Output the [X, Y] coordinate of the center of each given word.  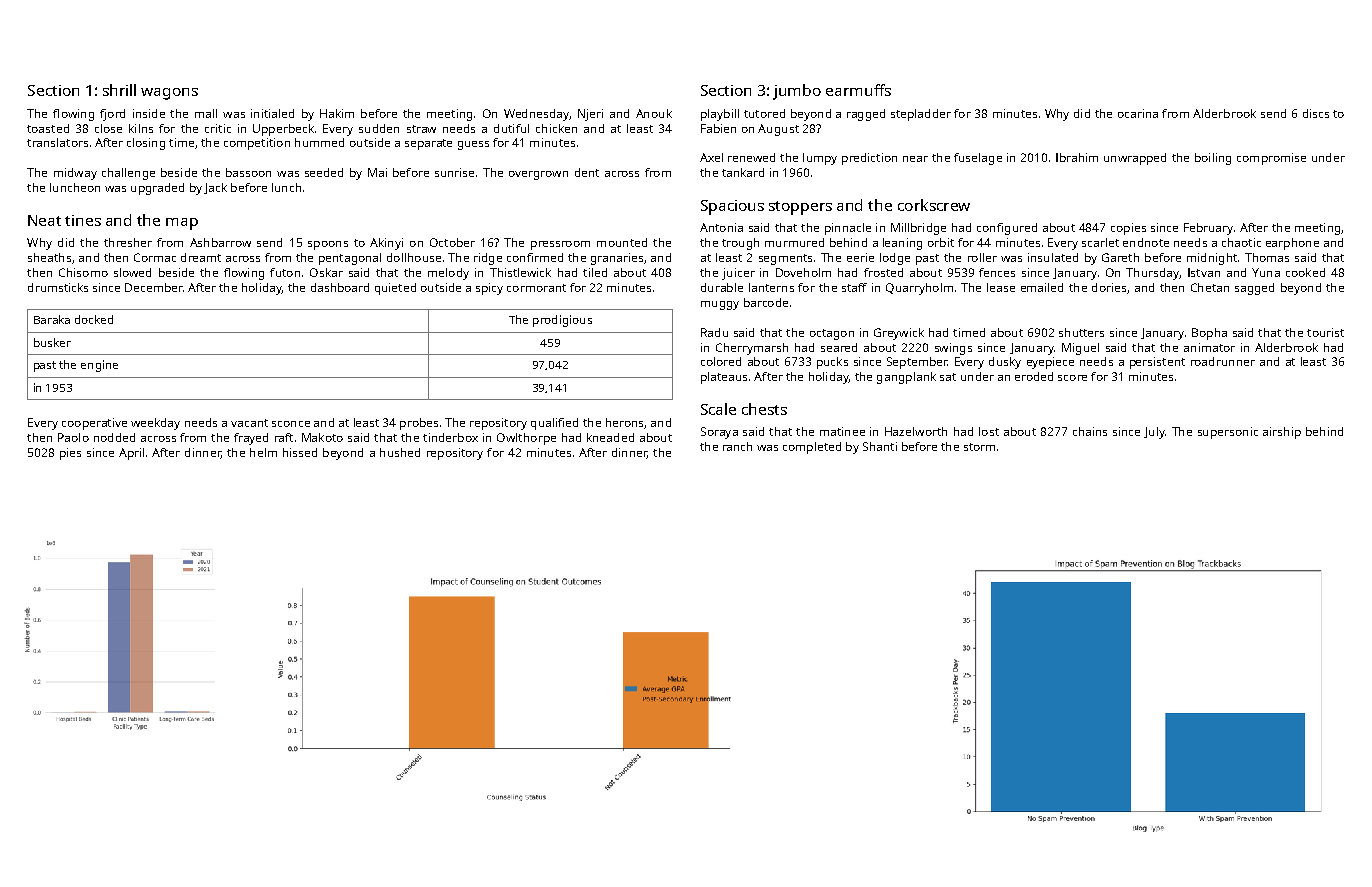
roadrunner [1223, 361]
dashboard [340, 287]
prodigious [562, 321]
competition [257, 144]
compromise [1271, 159]
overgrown [538, 175]
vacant [249, 423]
